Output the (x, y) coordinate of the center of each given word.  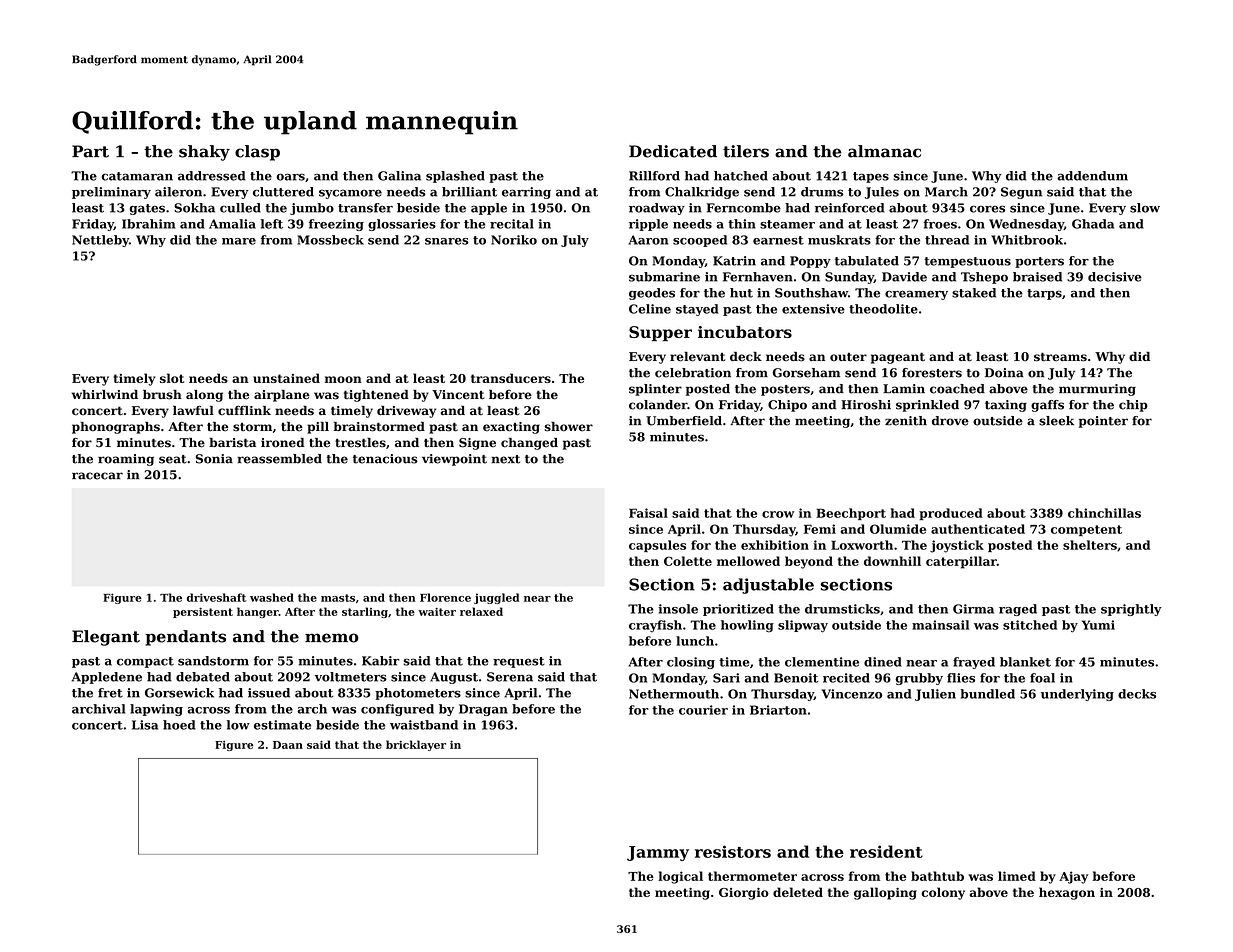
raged (1018, 610)
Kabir (381, 661)
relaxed (481, 611)
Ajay (1073, 877)
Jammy (658, 853)
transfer (365, 208)
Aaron (648, 240)
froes (940, 224)
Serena (510, 677)
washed (272, 597)
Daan (288, 745)
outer (848, 357)
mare (239, 241)
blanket (1025, 662)
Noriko (514, 240)
